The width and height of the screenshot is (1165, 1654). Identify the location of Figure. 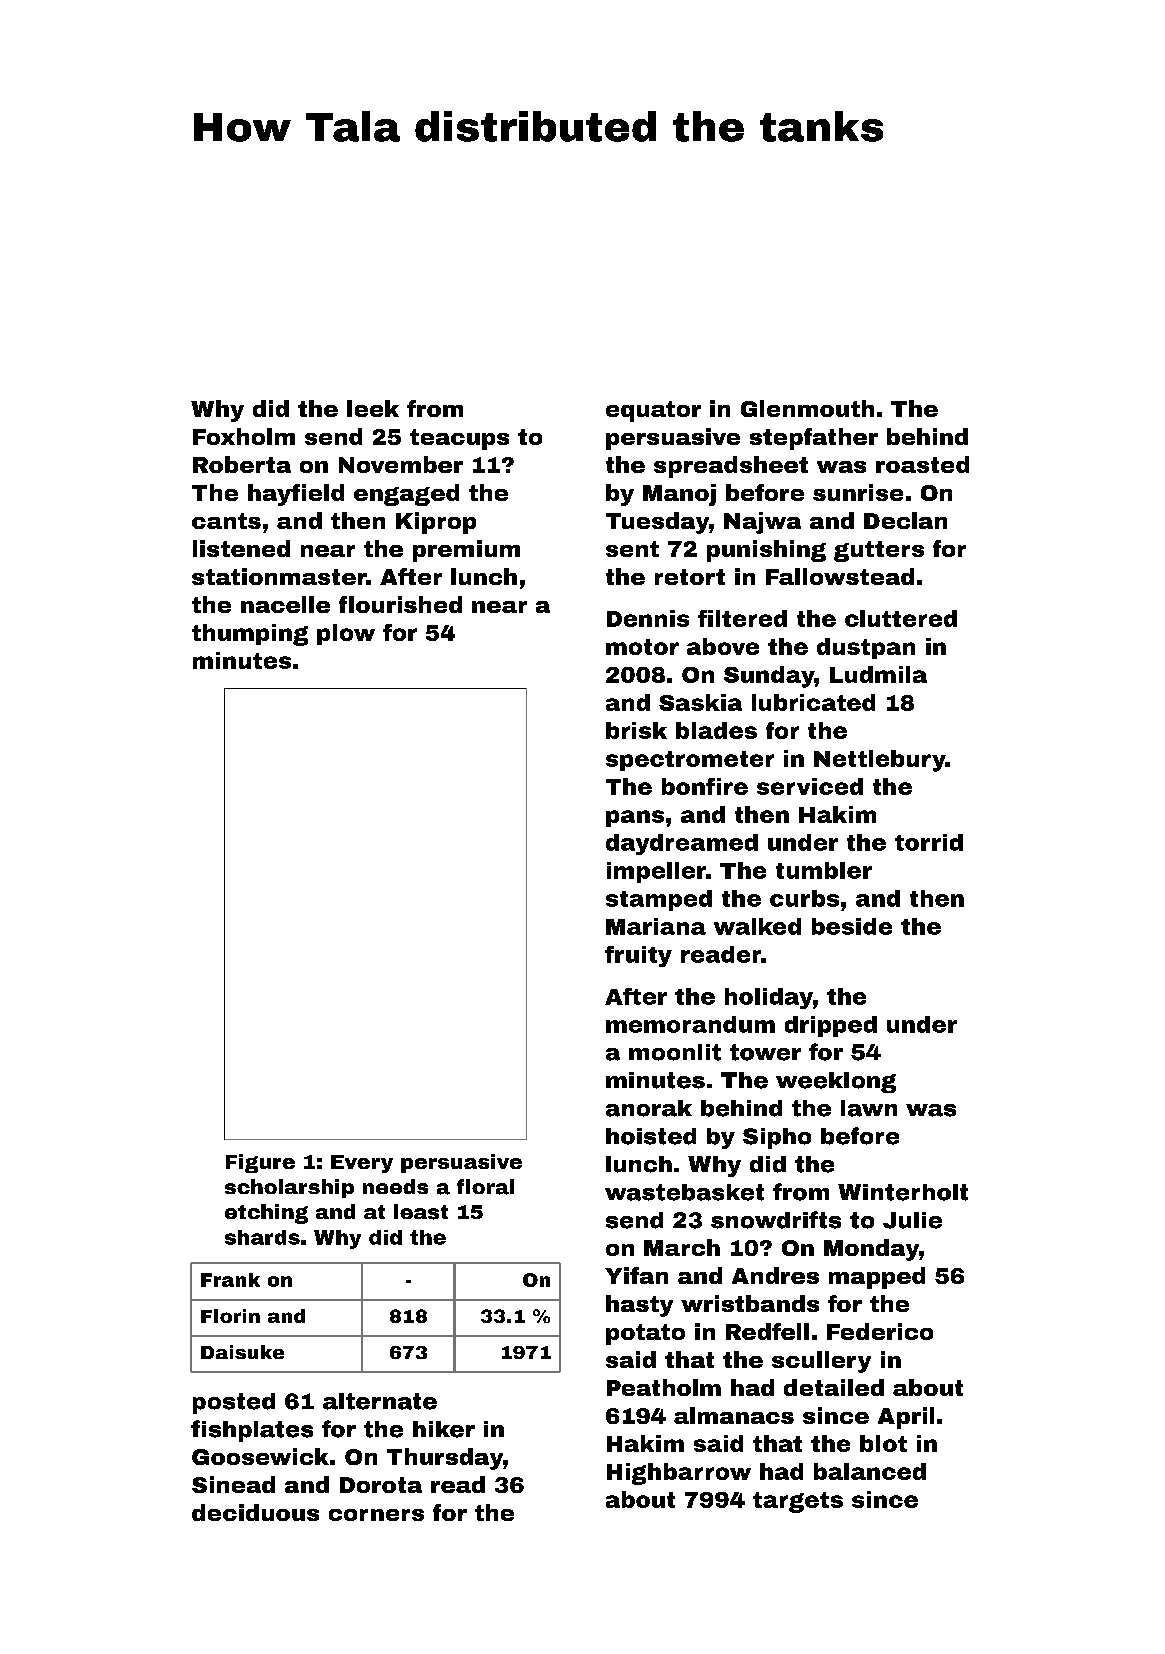
(260, 1163).
